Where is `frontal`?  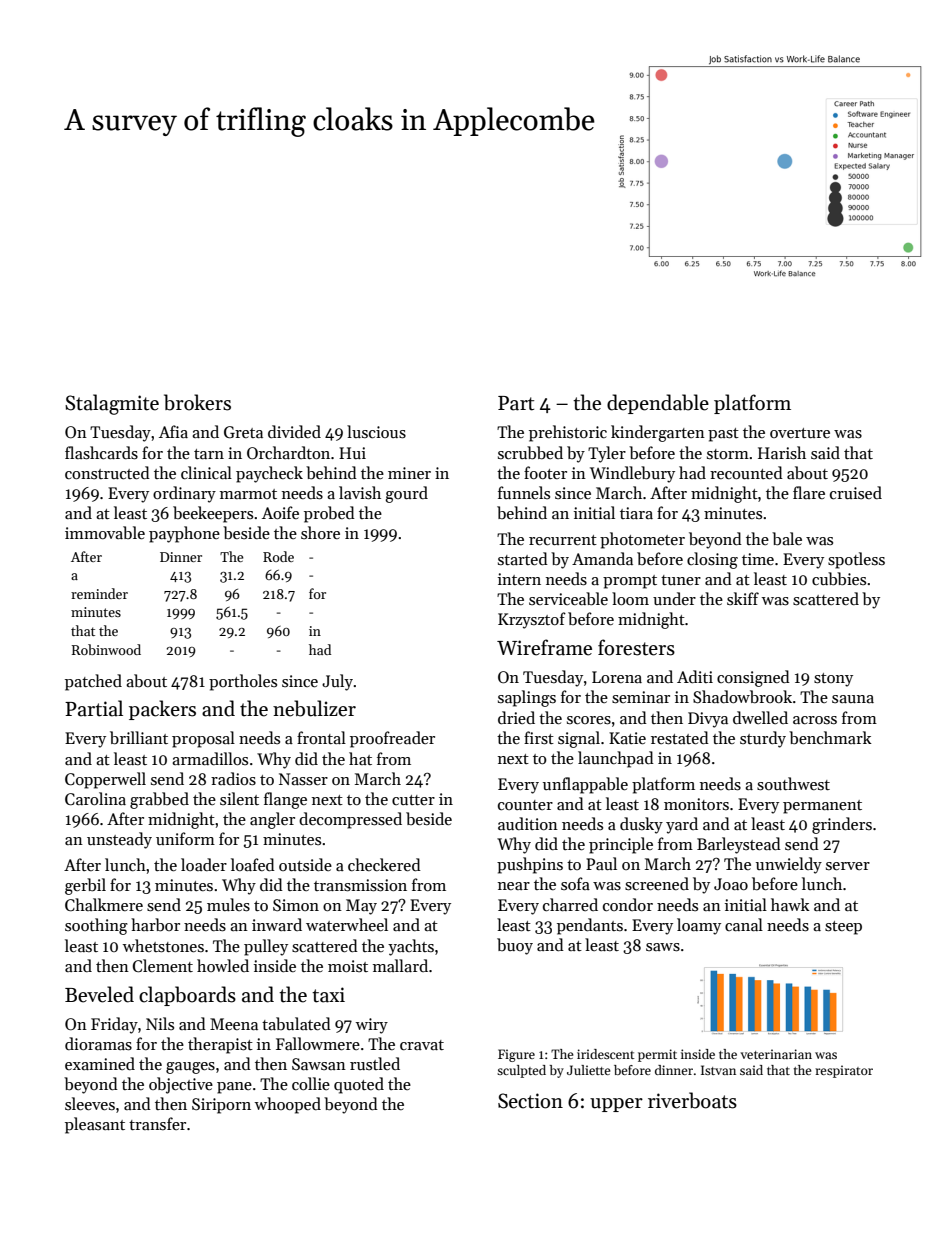
frontal is located at coordinates (321, 737).
